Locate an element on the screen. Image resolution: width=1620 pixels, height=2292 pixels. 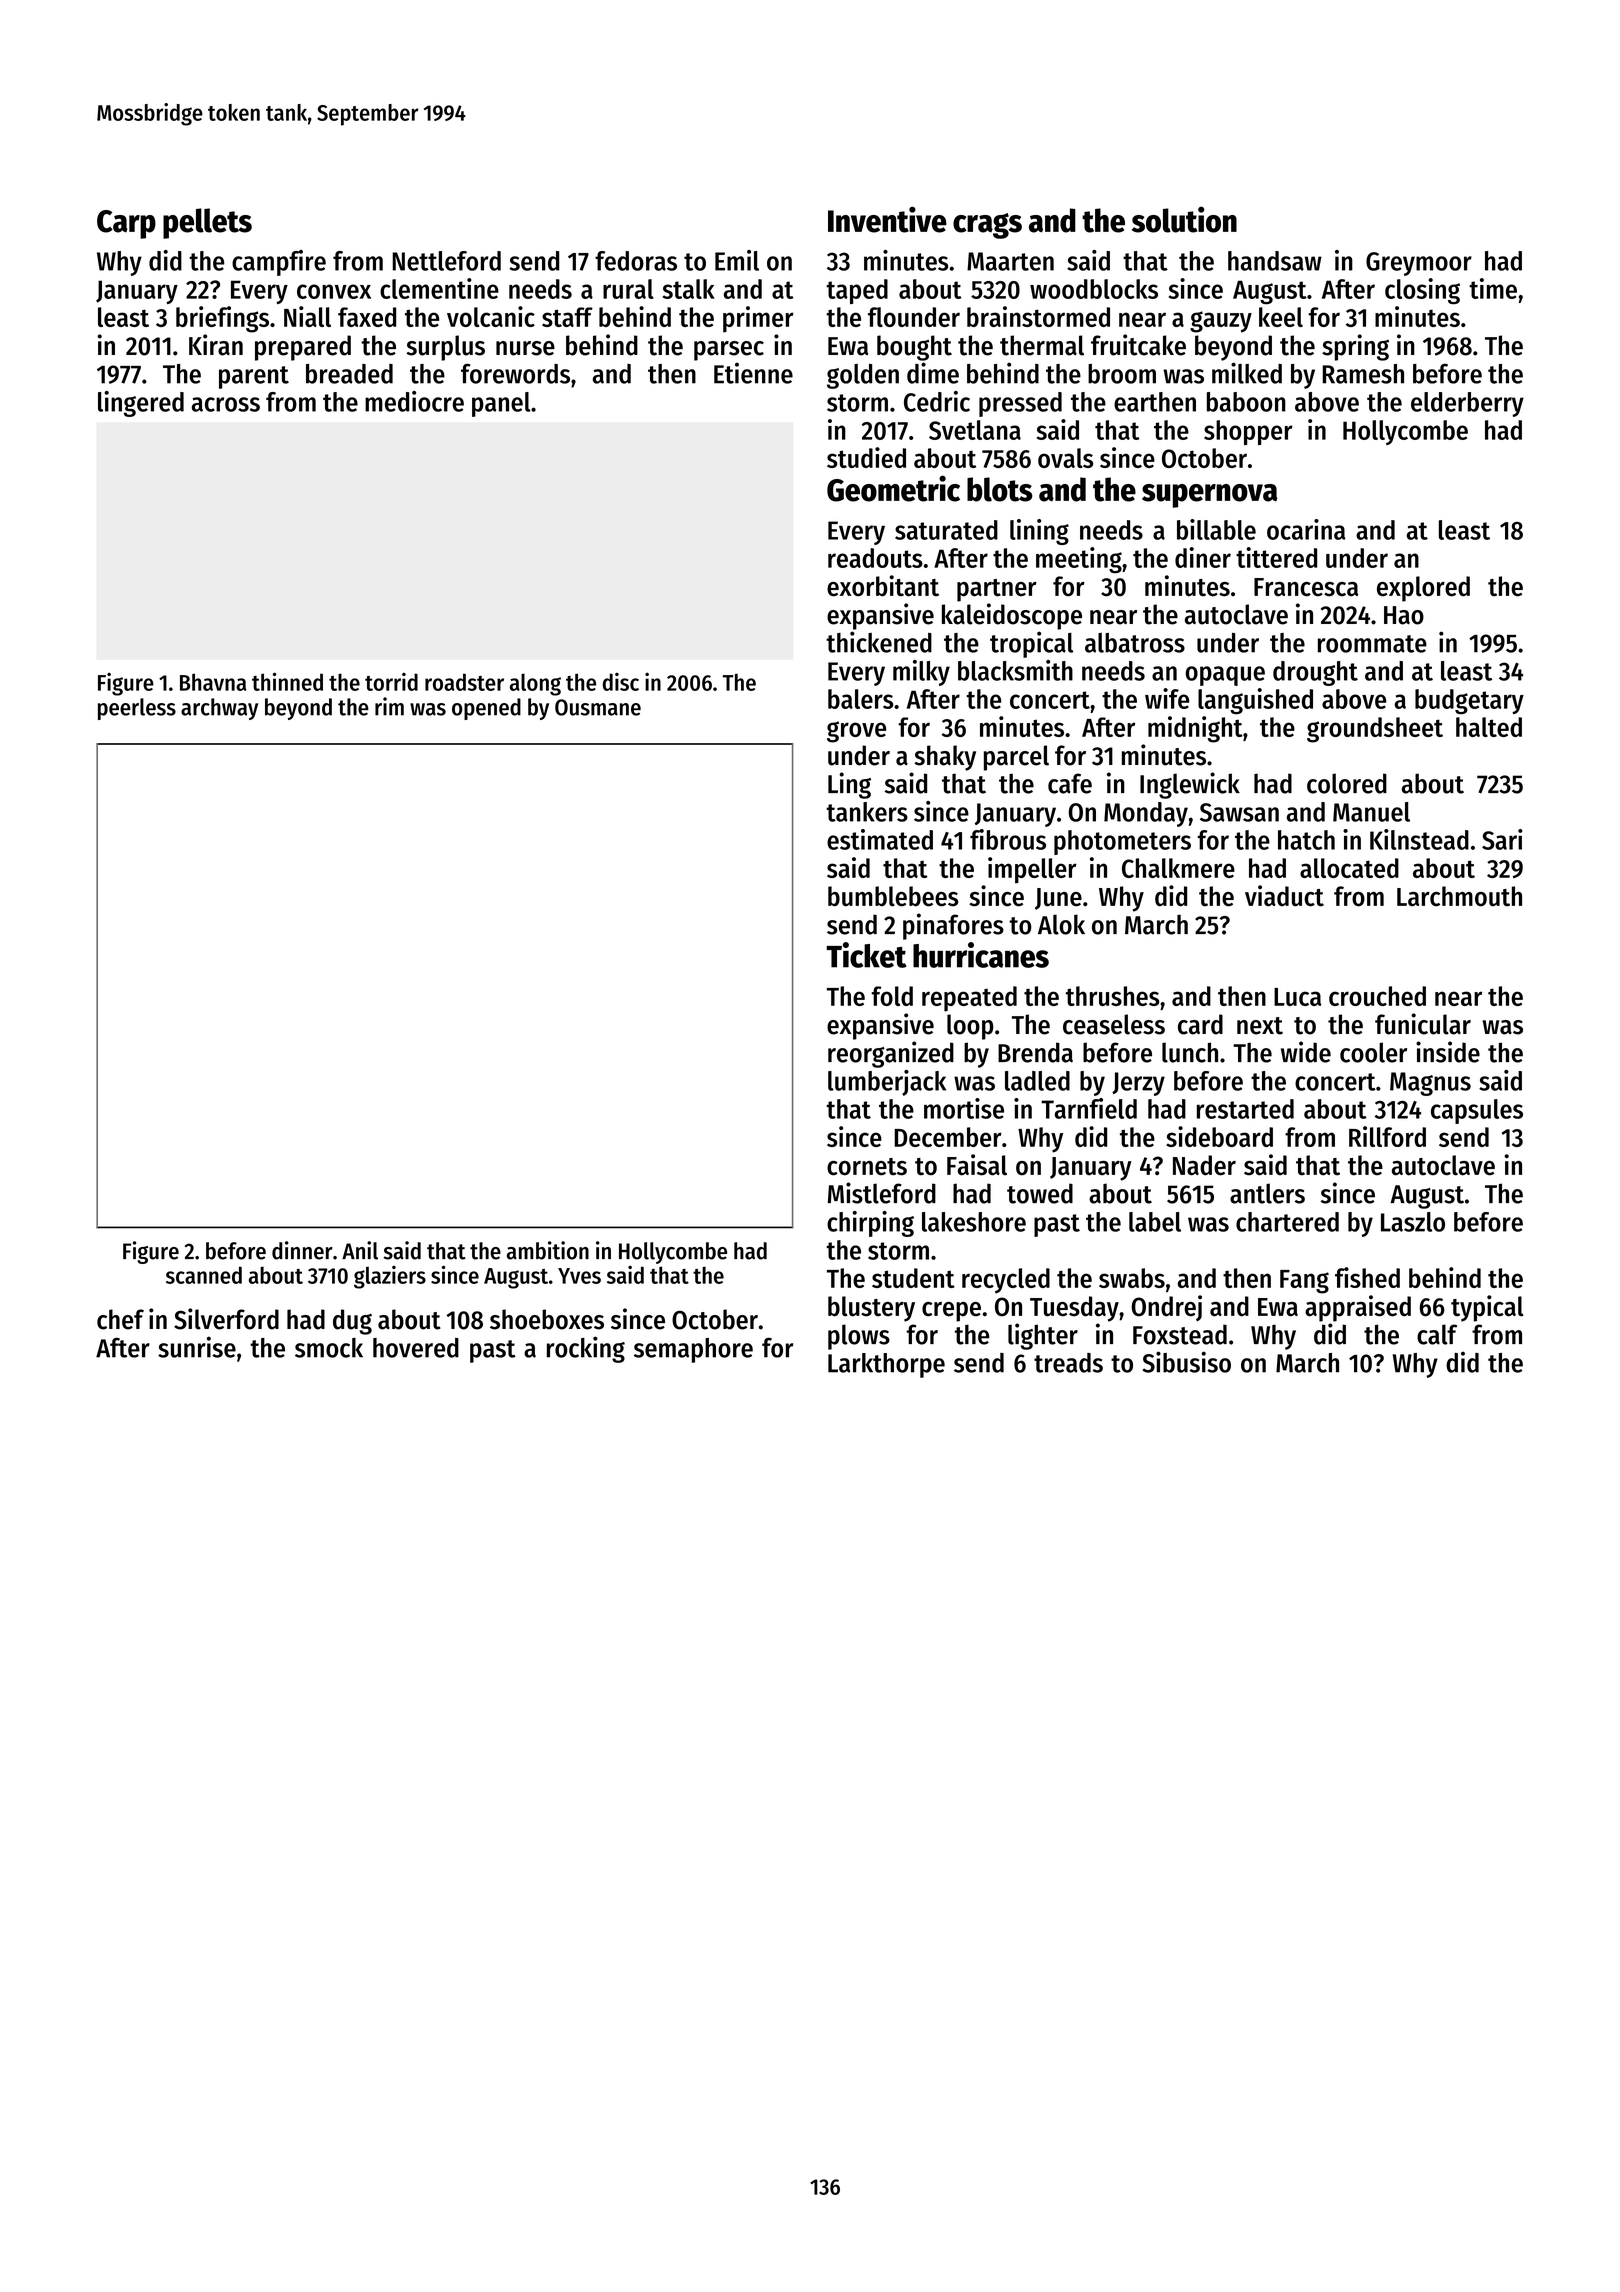
dinner is located at coordinates (302, 1250).
